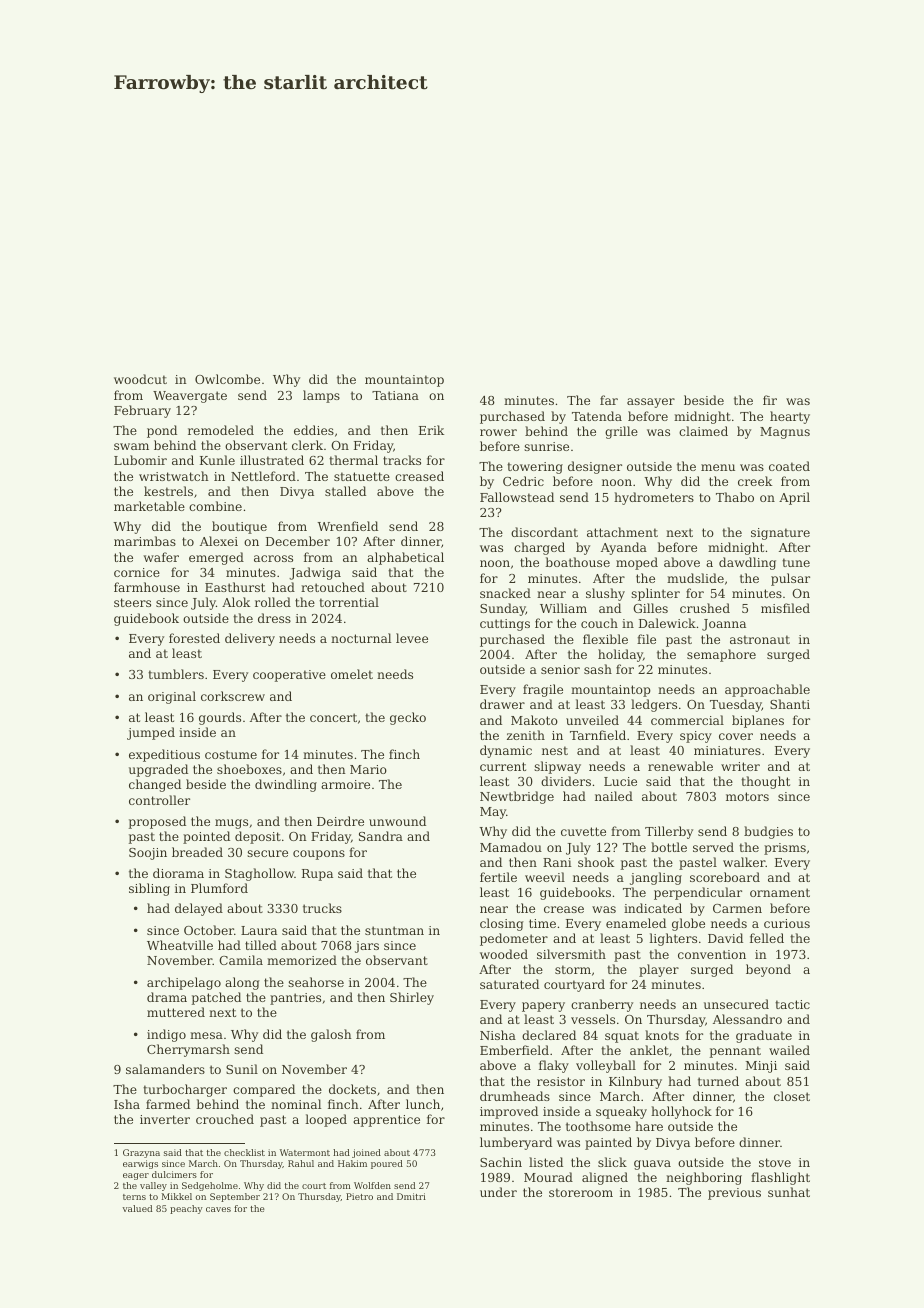 The height and width of the image is (1308, 924). I want to click on retouched, so click(333, 587).
